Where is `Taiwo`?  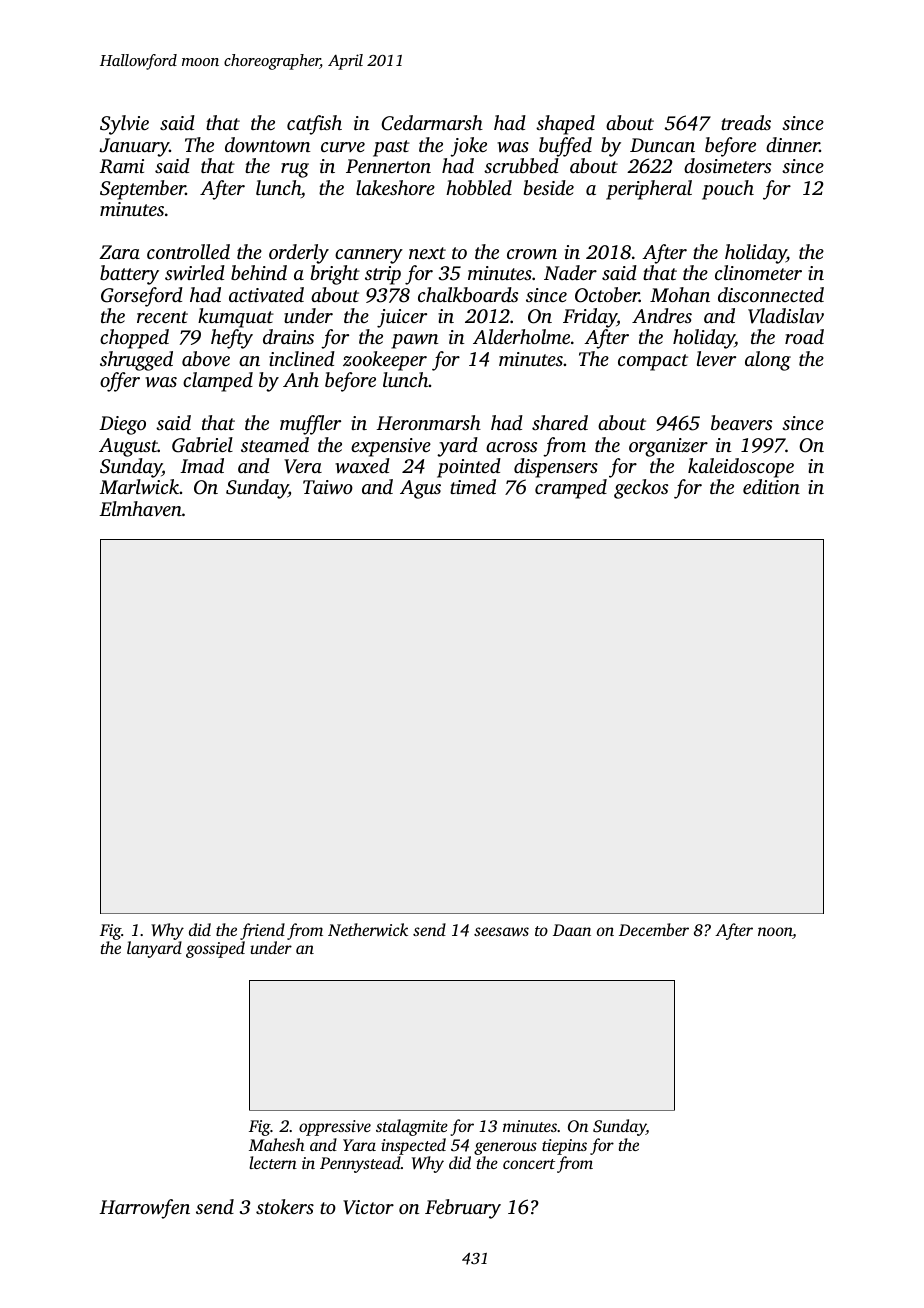 Taiwo is located at coordinates (328, 487).
